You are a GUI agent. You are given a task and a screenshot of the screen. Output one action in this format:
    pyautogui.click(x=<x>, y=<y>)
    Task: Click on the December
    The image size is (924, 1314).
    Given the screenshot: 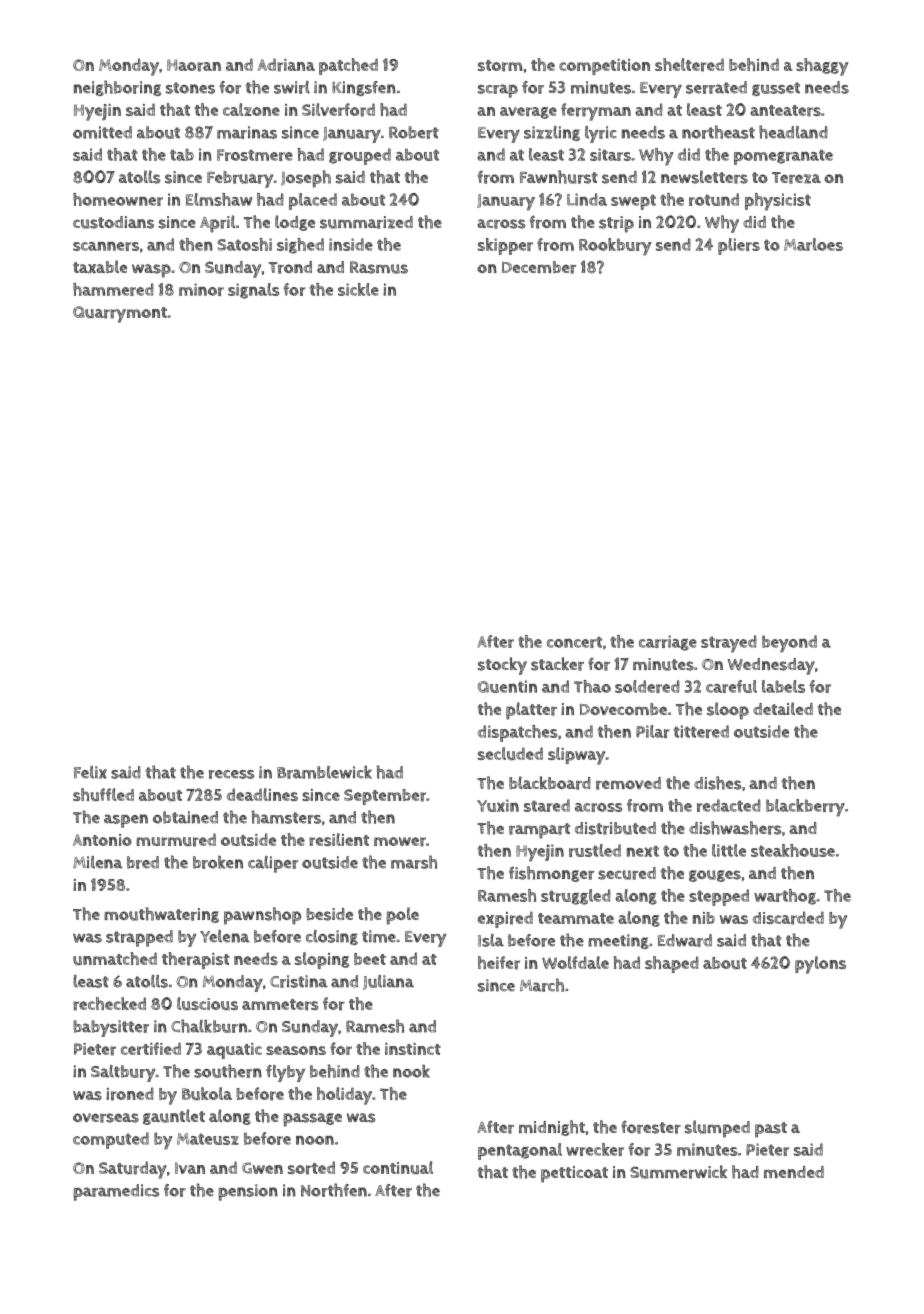 What is the action you would take?
    pyautogui.click(x=539, y=267)
